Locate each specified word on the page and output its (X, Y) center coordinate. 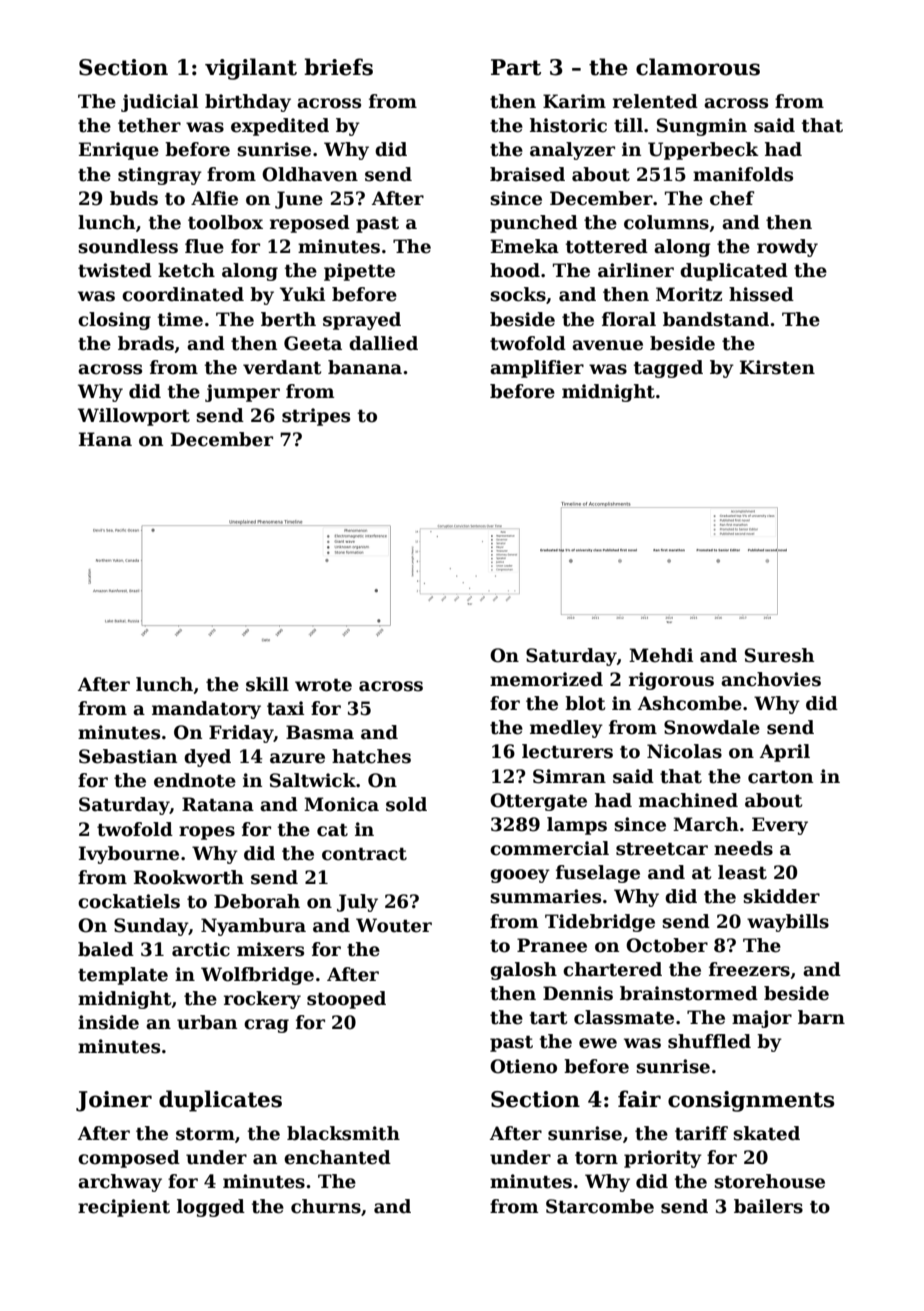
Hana (105, 439)
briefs (338, 67)
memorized (546, 679)
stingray (160, 176)
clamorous (698, 67)
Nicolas (684, 751)
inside (108, 1022)
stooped (346, 1000)
